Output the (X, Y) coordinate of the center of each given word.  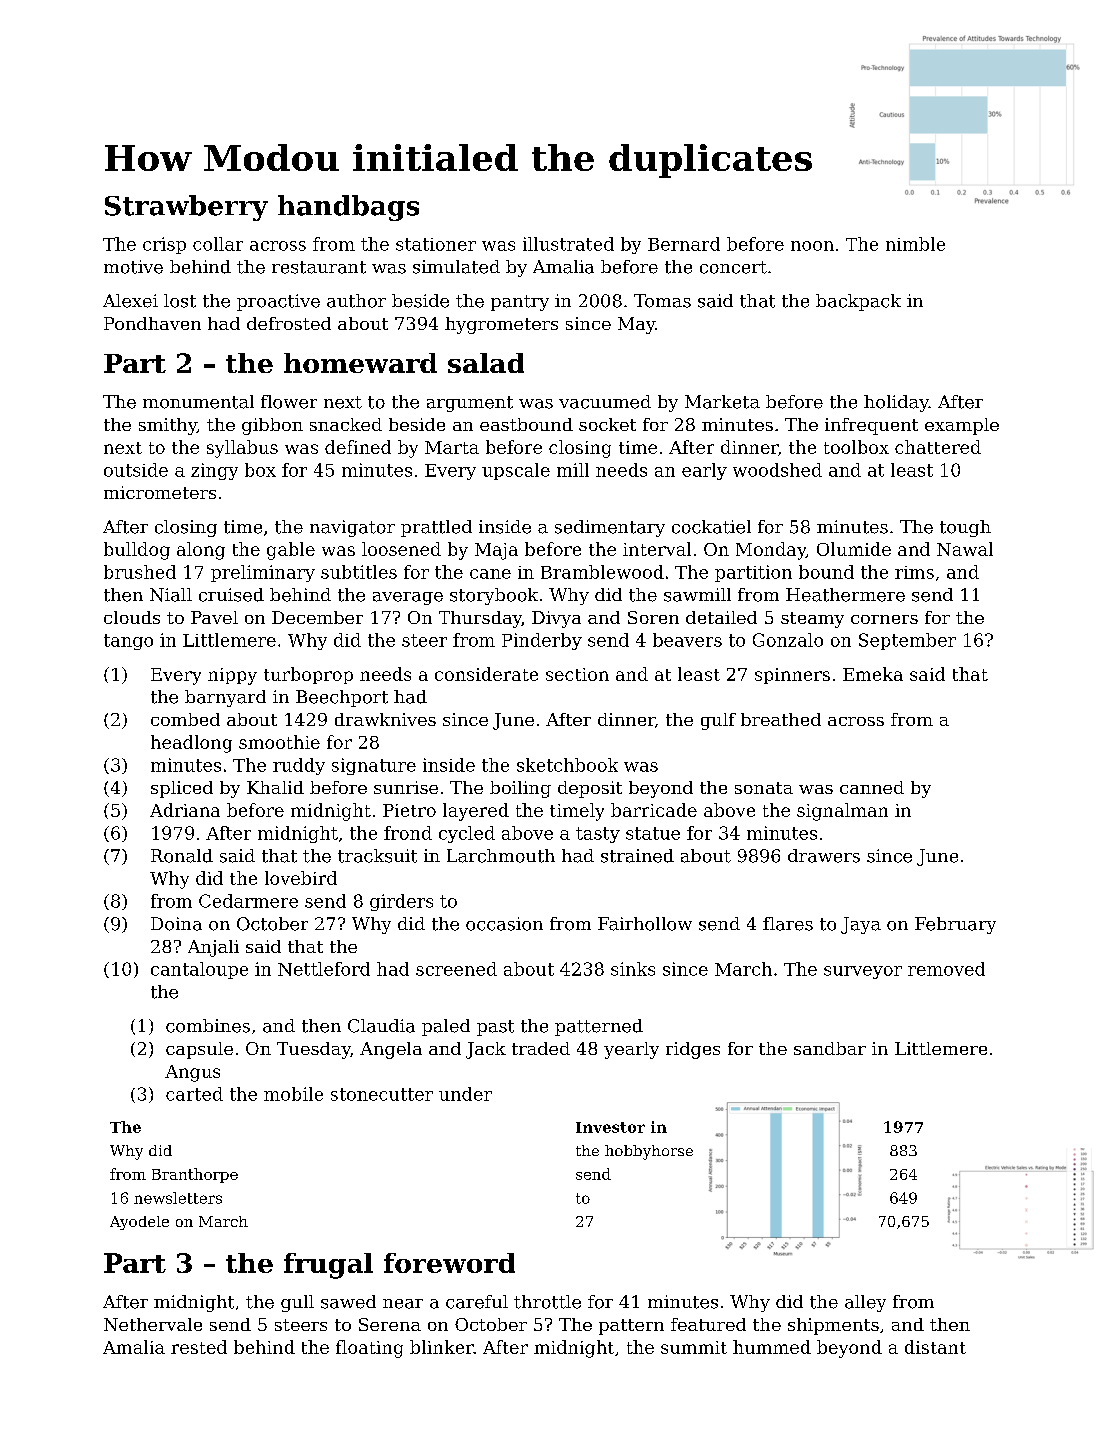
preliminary (263, 573)
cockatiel (711, 527)
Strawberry (186, 208)
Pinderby (542, 641)
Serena (390, 1324)
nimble (915, 244)
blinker (442, 1347)
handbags (348, 208)
